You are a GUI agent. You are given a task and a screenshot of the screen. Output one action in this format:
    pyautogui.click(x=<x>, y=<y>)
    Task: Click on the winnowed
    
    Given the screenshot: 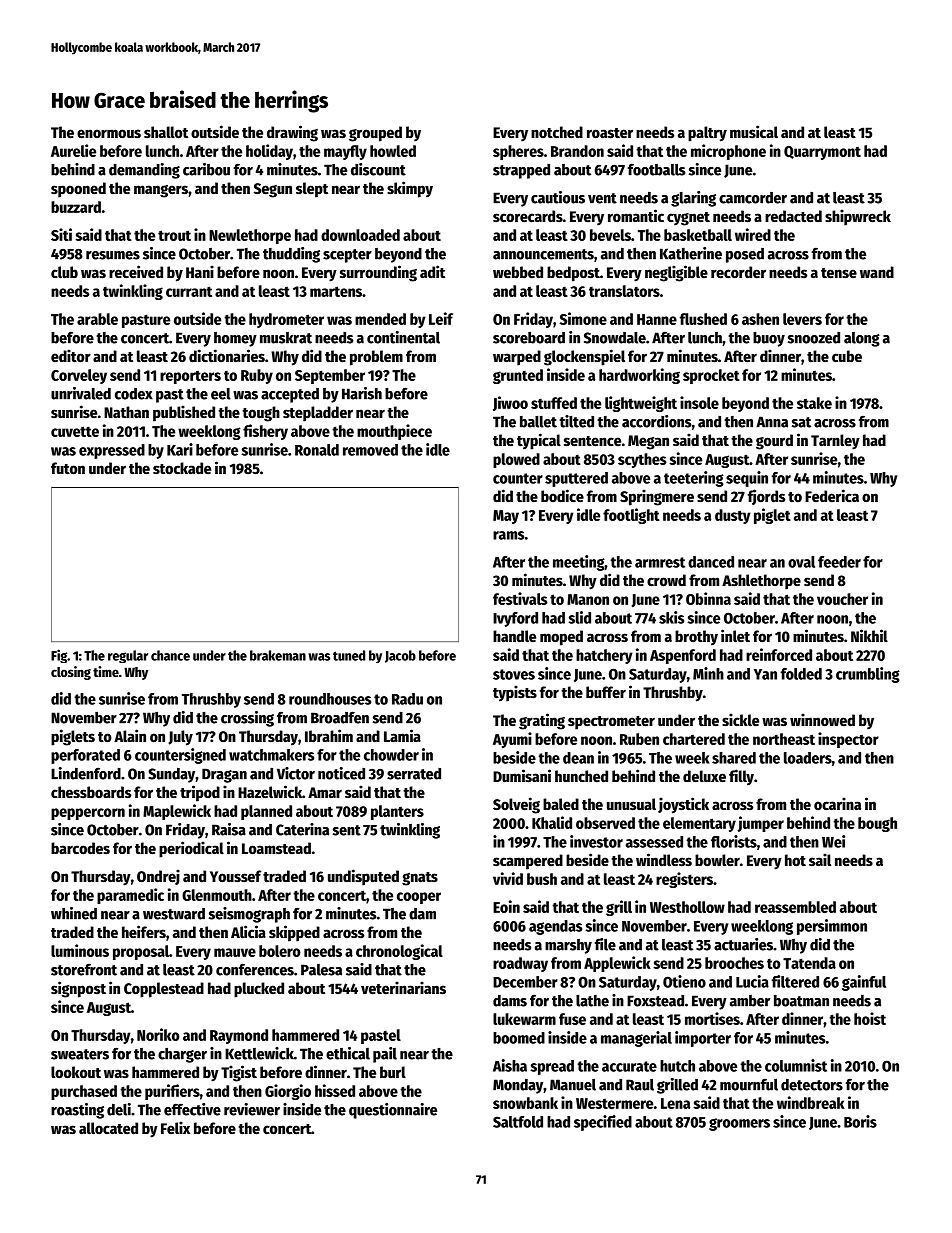 What is the action you would take?
    pyautogui.click(x=822, y=719)
